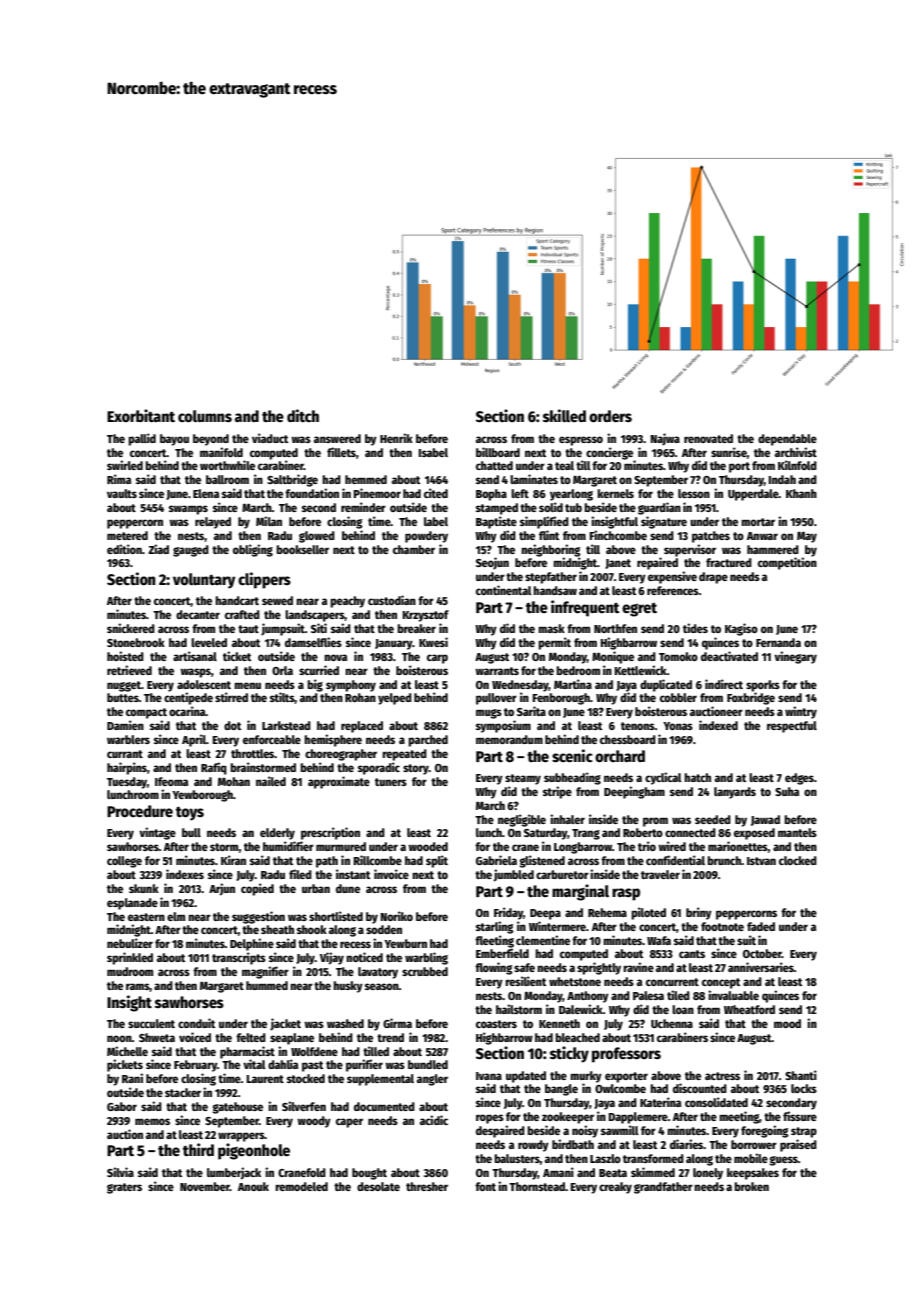  What do you see at coordinates (195, 656) in the screenshot?
I see `artisanal` at bounding box center [195, 656].
